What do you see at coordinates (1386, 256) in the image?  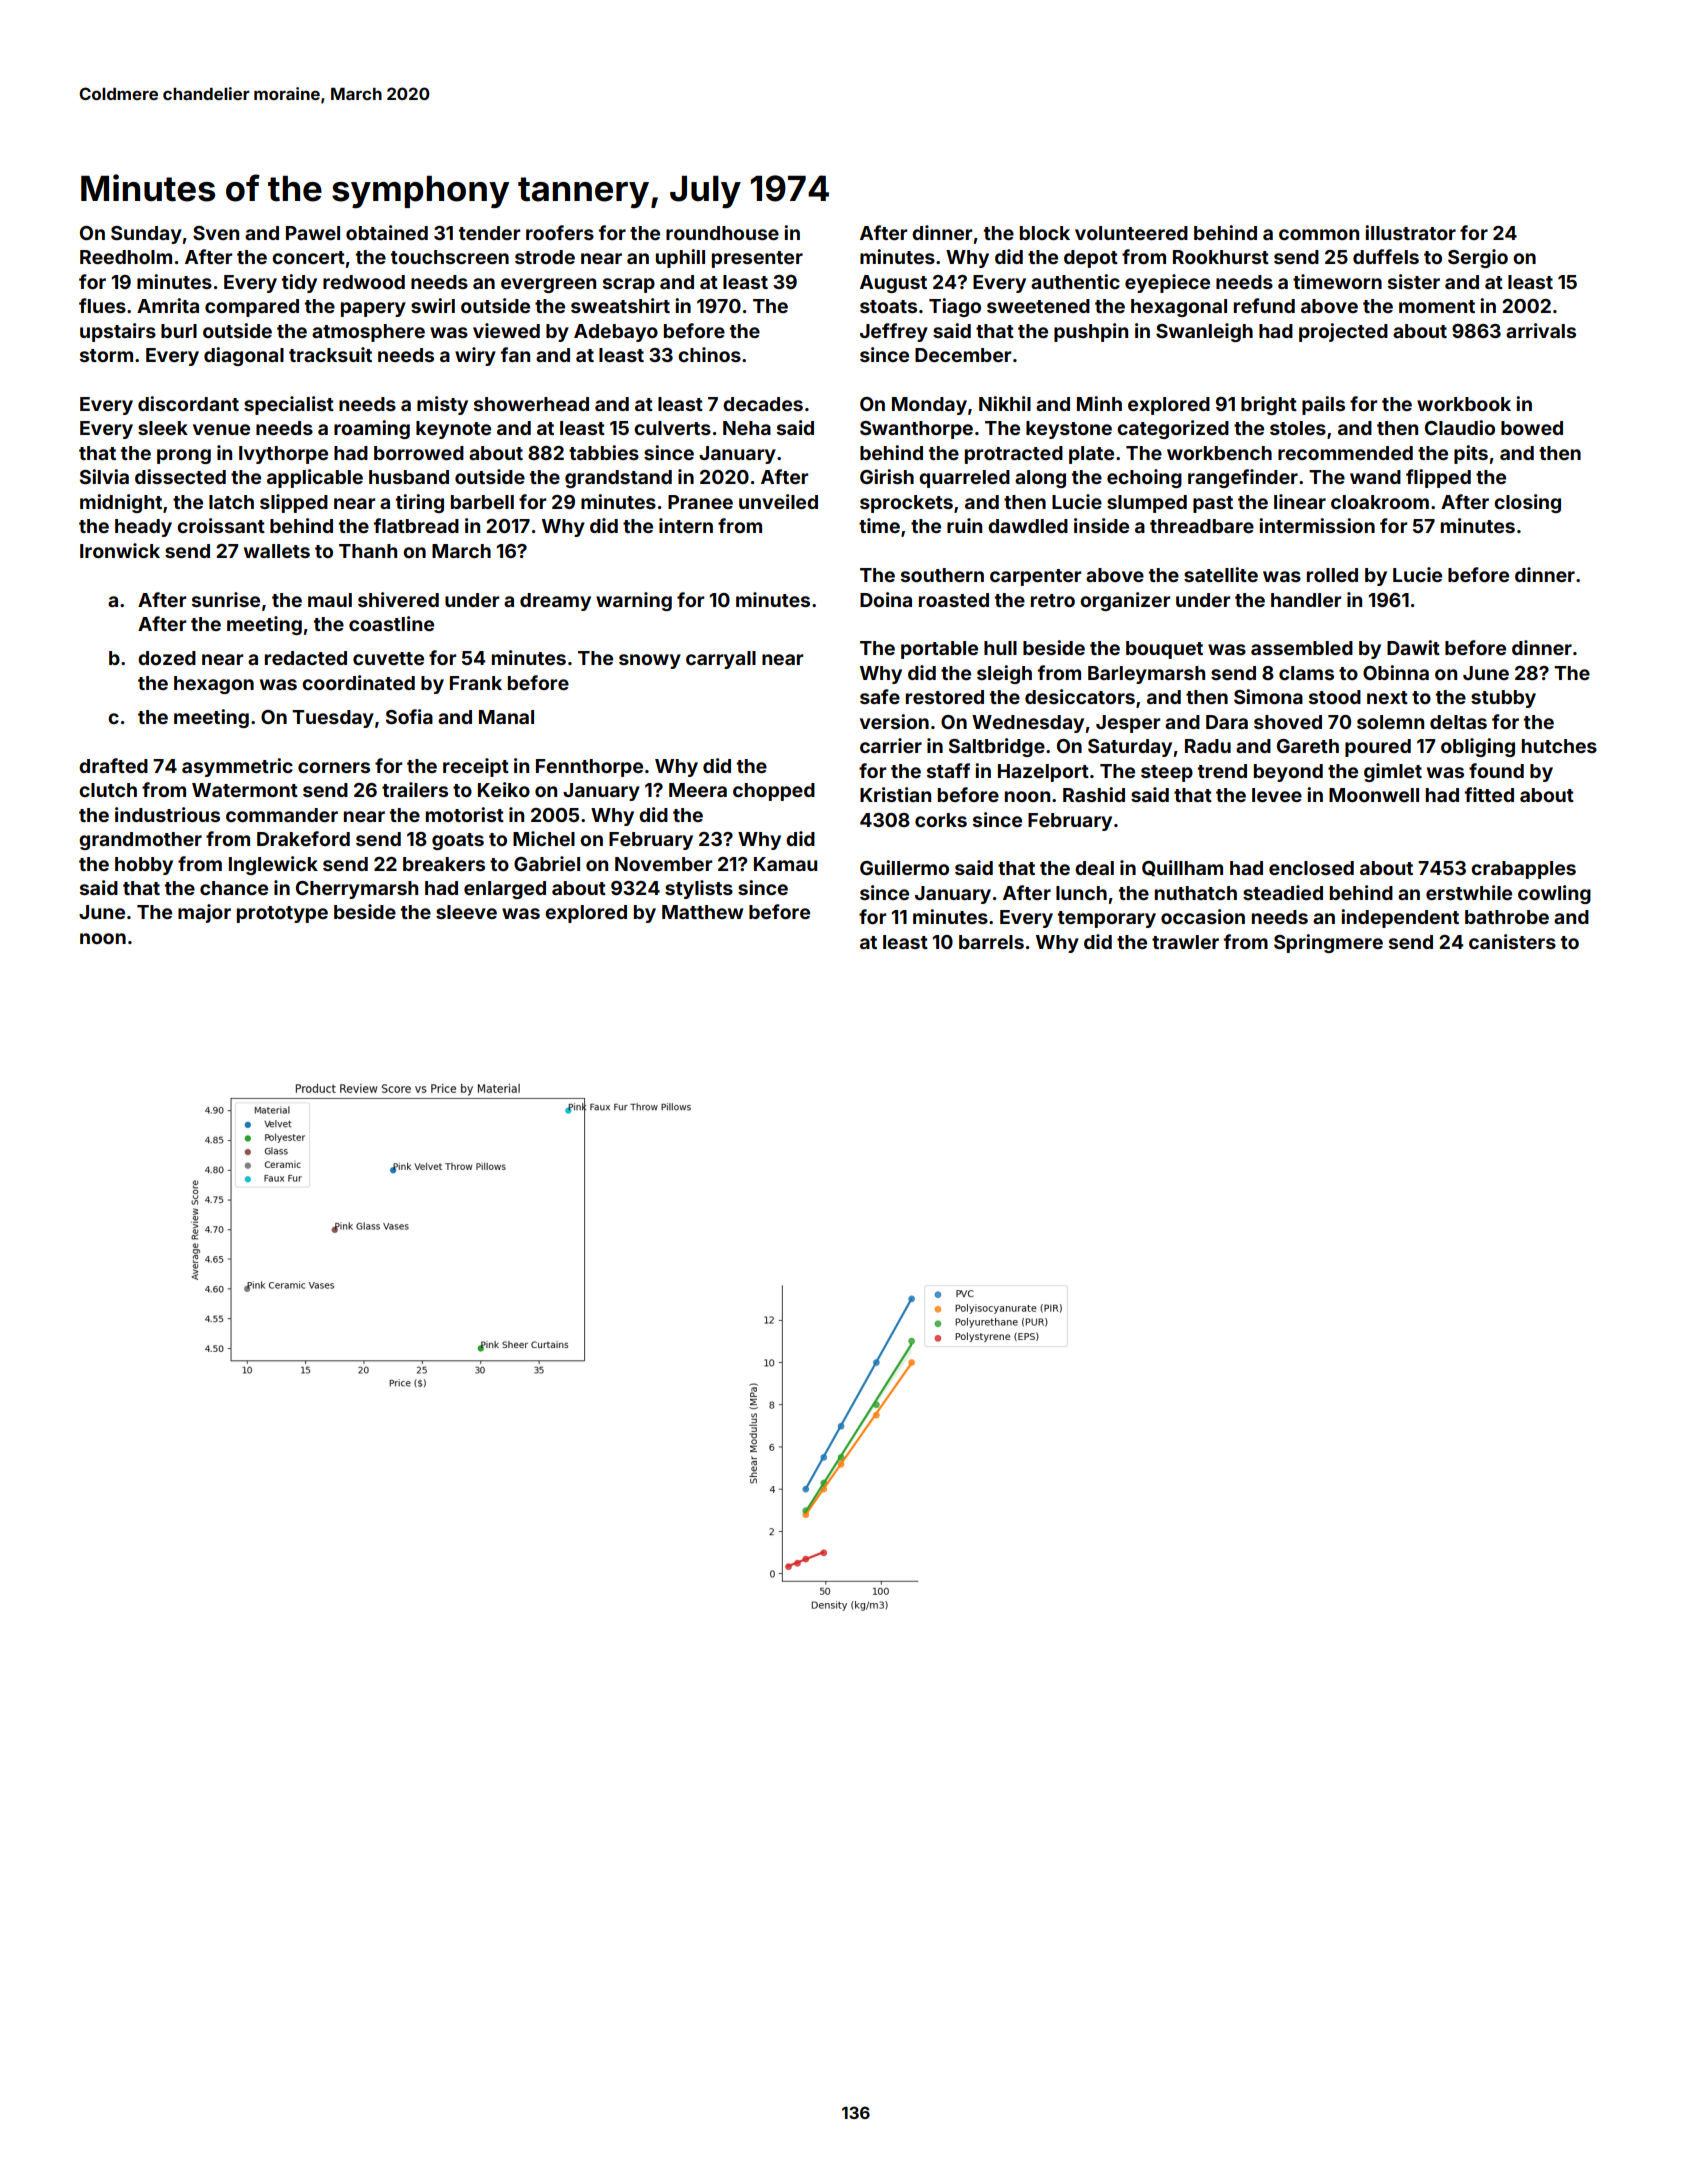 I see `duffels` at bounding box center [1386, 256].
